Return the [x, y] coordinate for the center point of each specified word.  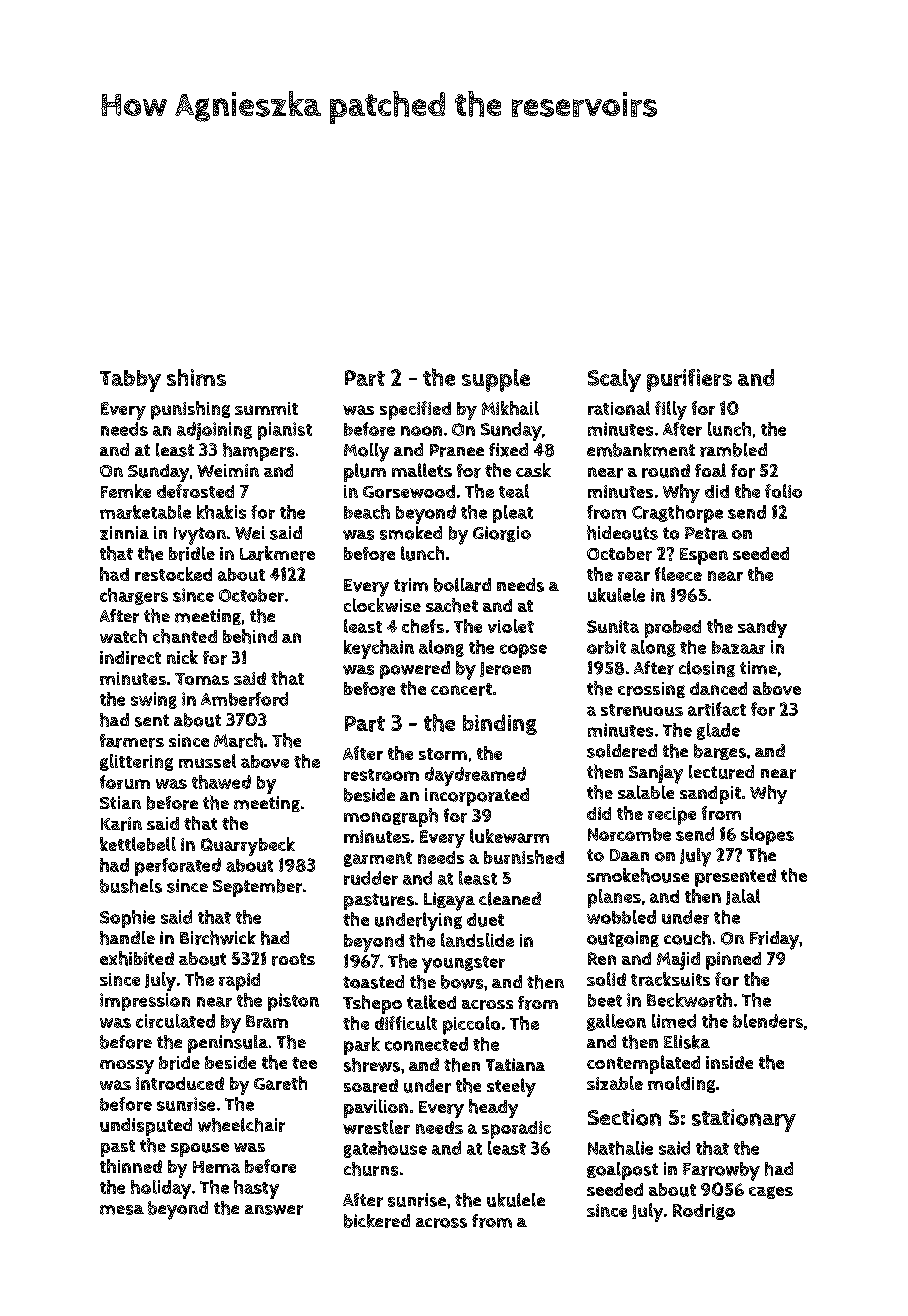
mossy [127, 1067]
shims [196, 377]
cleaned [510, 899]
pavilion [376, 1108]
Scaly [614, 380]
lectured [721, 772]
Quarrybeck [248, 846]
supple [496, 380]
